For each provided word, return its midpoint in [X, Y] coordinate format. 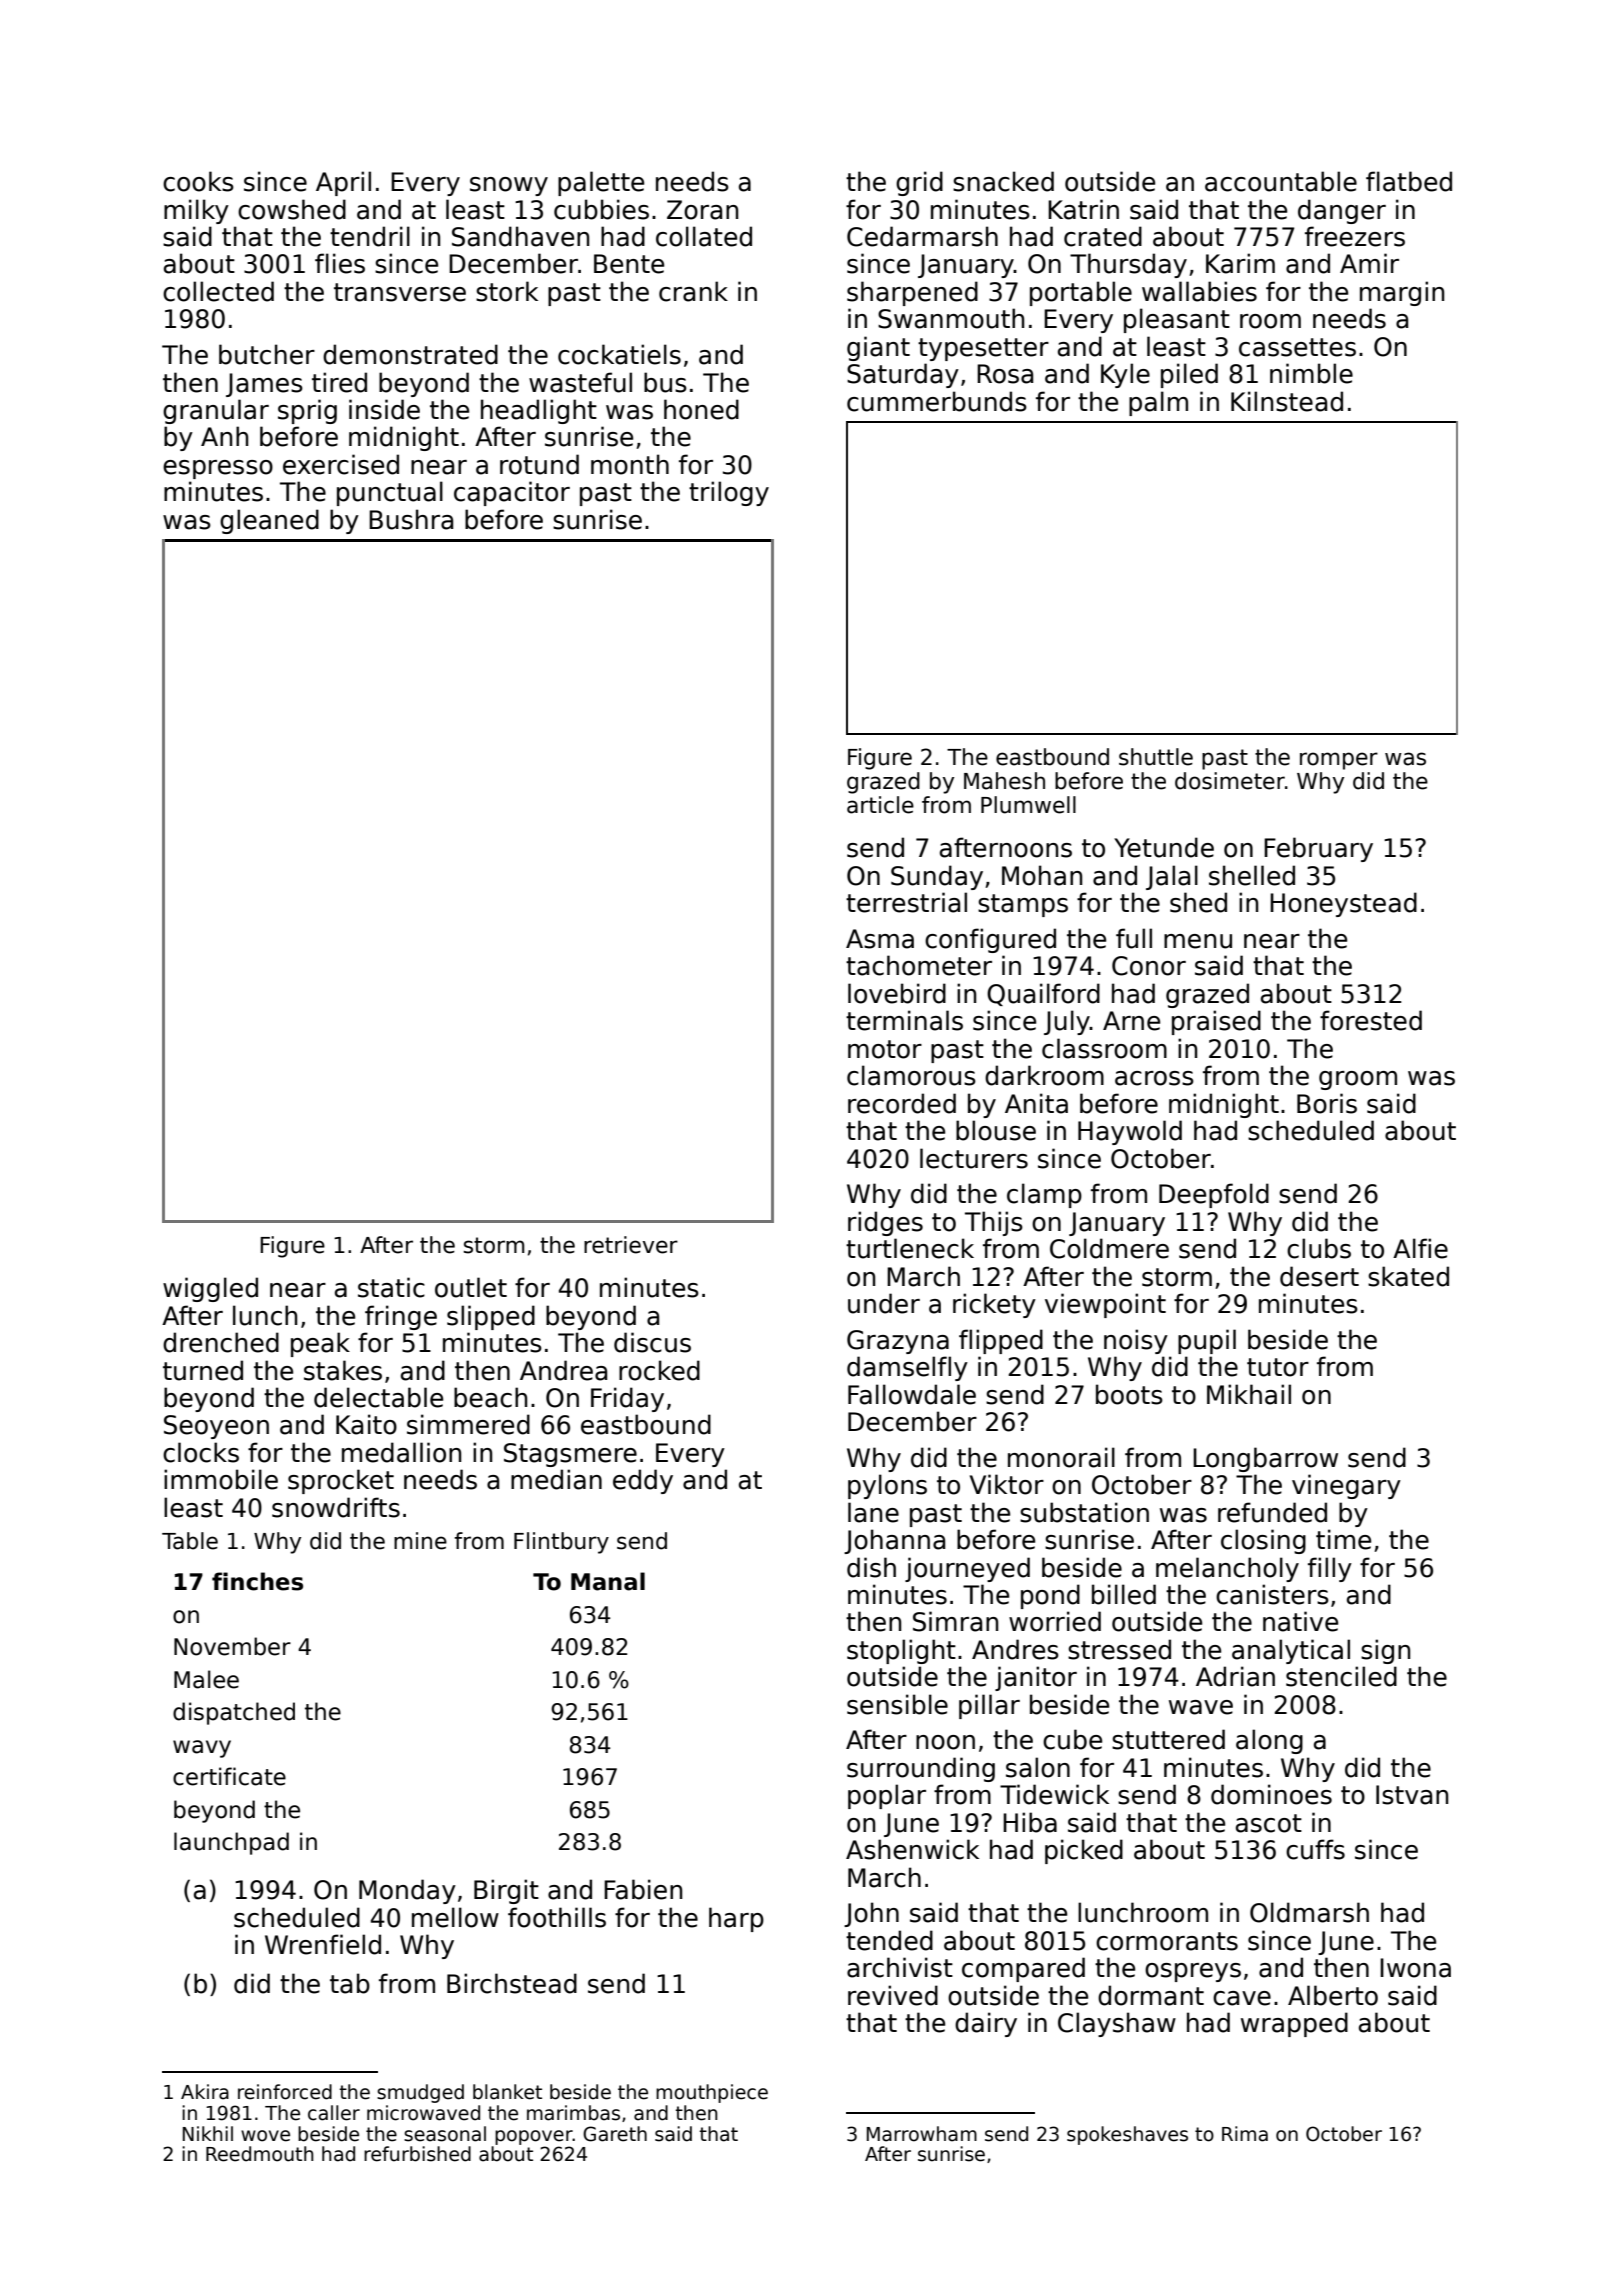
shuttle [1156, 757]
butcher [267, 354]
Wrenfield [323, 1944]
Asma [880, 939]
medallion [401, 1452]
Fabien [643, 1889]
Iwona [1415, 1968]
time [1343, 1539]
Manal [608, 1581]
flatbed [1409, 181]
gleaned [269, 521]
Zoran [702, 210]
